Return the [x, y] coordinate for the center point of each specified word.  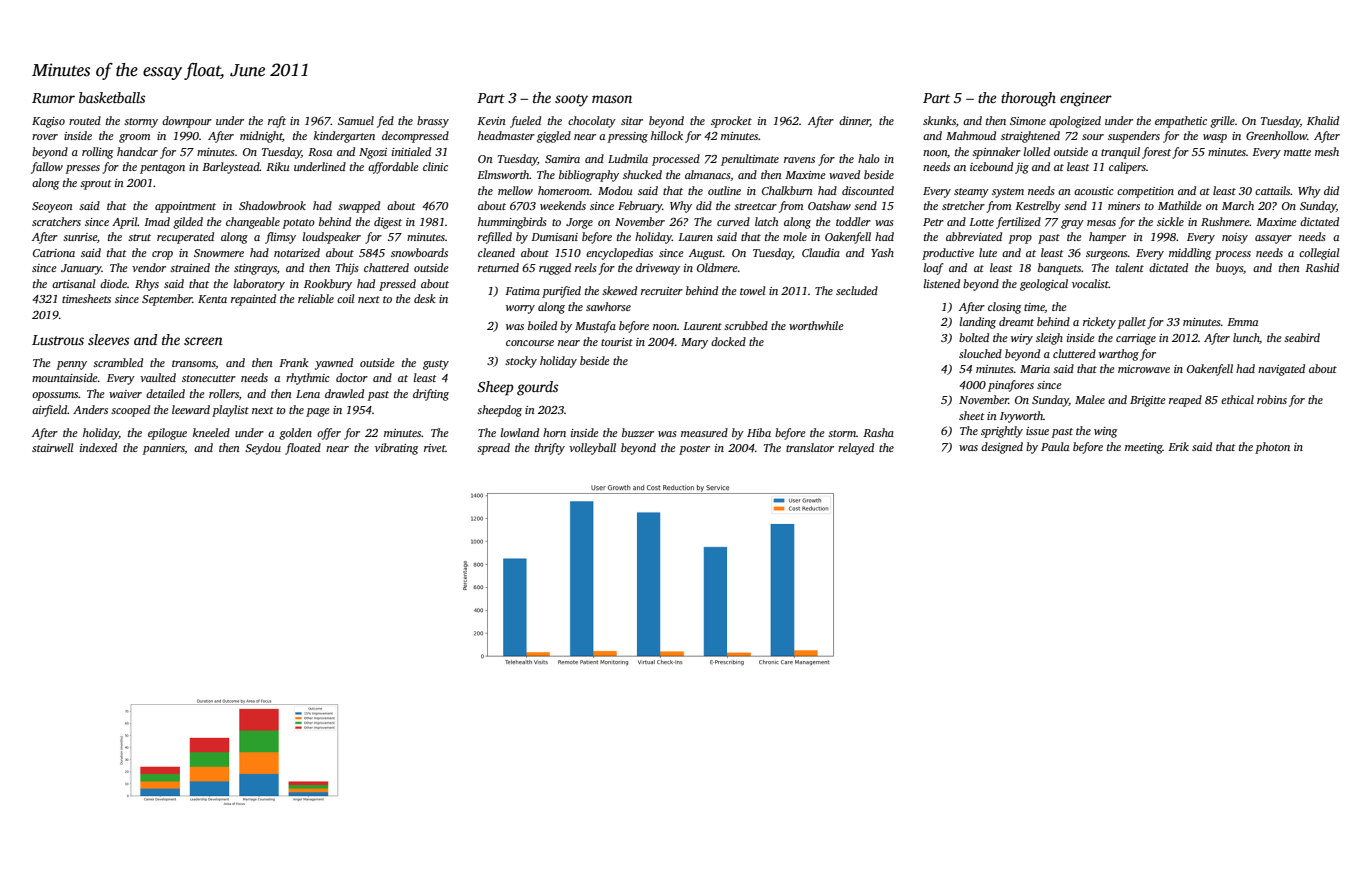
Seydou [263, 449]
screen [203, 341]
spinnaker [996, 153]
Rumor [53, 98]
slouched [980, 353]
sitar [632, 121]
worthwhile [816, 325]
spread [493, 449]
